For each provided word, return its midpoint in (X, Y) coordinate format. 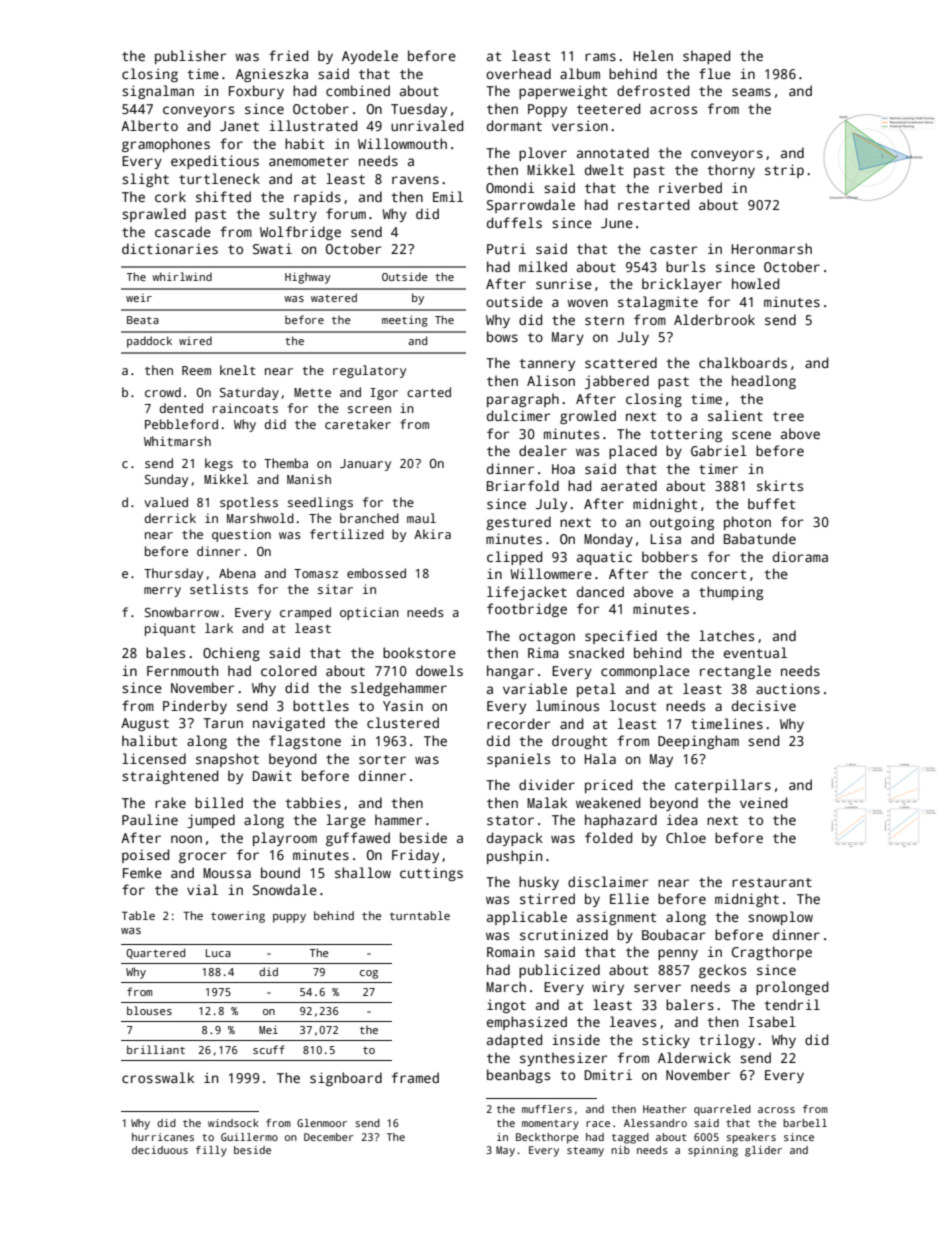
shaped (706, 57)
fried (288, 55)
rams (600, 57)
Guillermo (249, 1137)
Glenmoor (322, 1123)
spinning (713, 1151)
